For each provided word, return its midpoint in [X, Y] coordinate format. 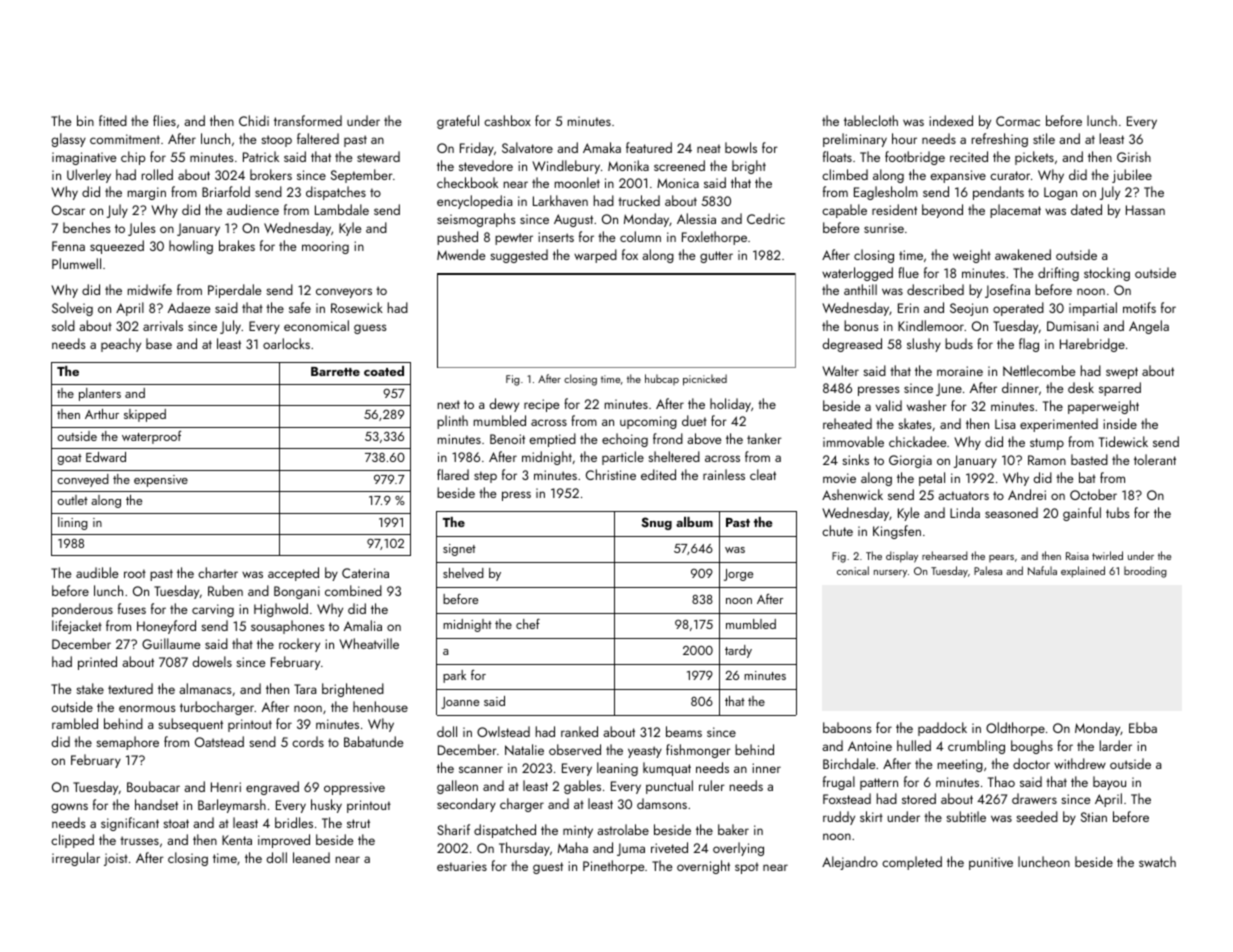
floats [837, 156]
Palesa [988, 570]
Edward [106, 457]
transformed [308, 120]
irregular [76, 859]
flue [908, 272]
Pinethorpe [613, 867]
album [694, 522]
